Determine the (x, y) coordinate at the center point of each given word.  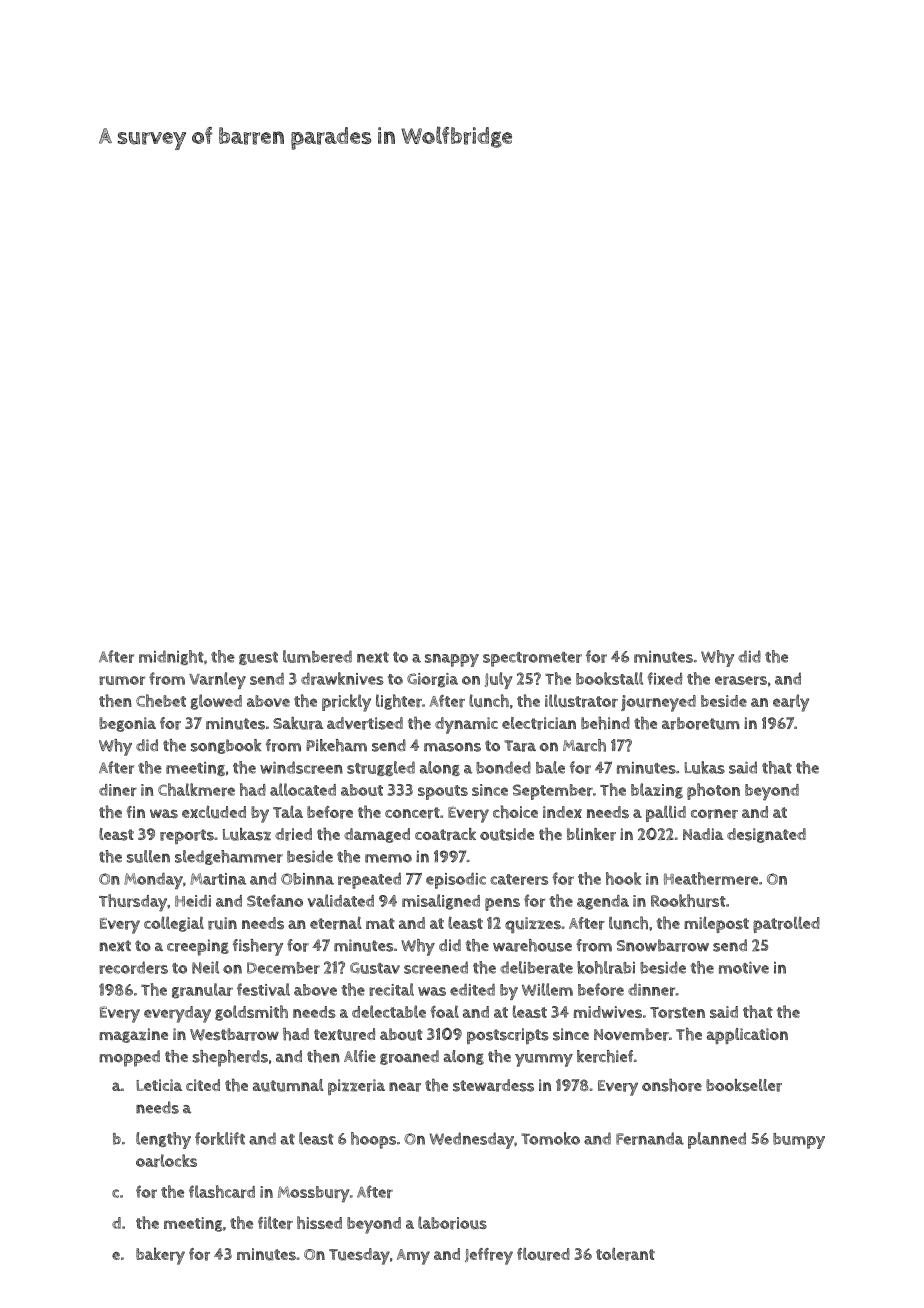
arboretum (701, 723)
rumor (122, 680)
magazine (133, 1035)
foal (444, 1011)
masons (452, 747)
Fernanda (650, 1138)
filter (275, 1223)
